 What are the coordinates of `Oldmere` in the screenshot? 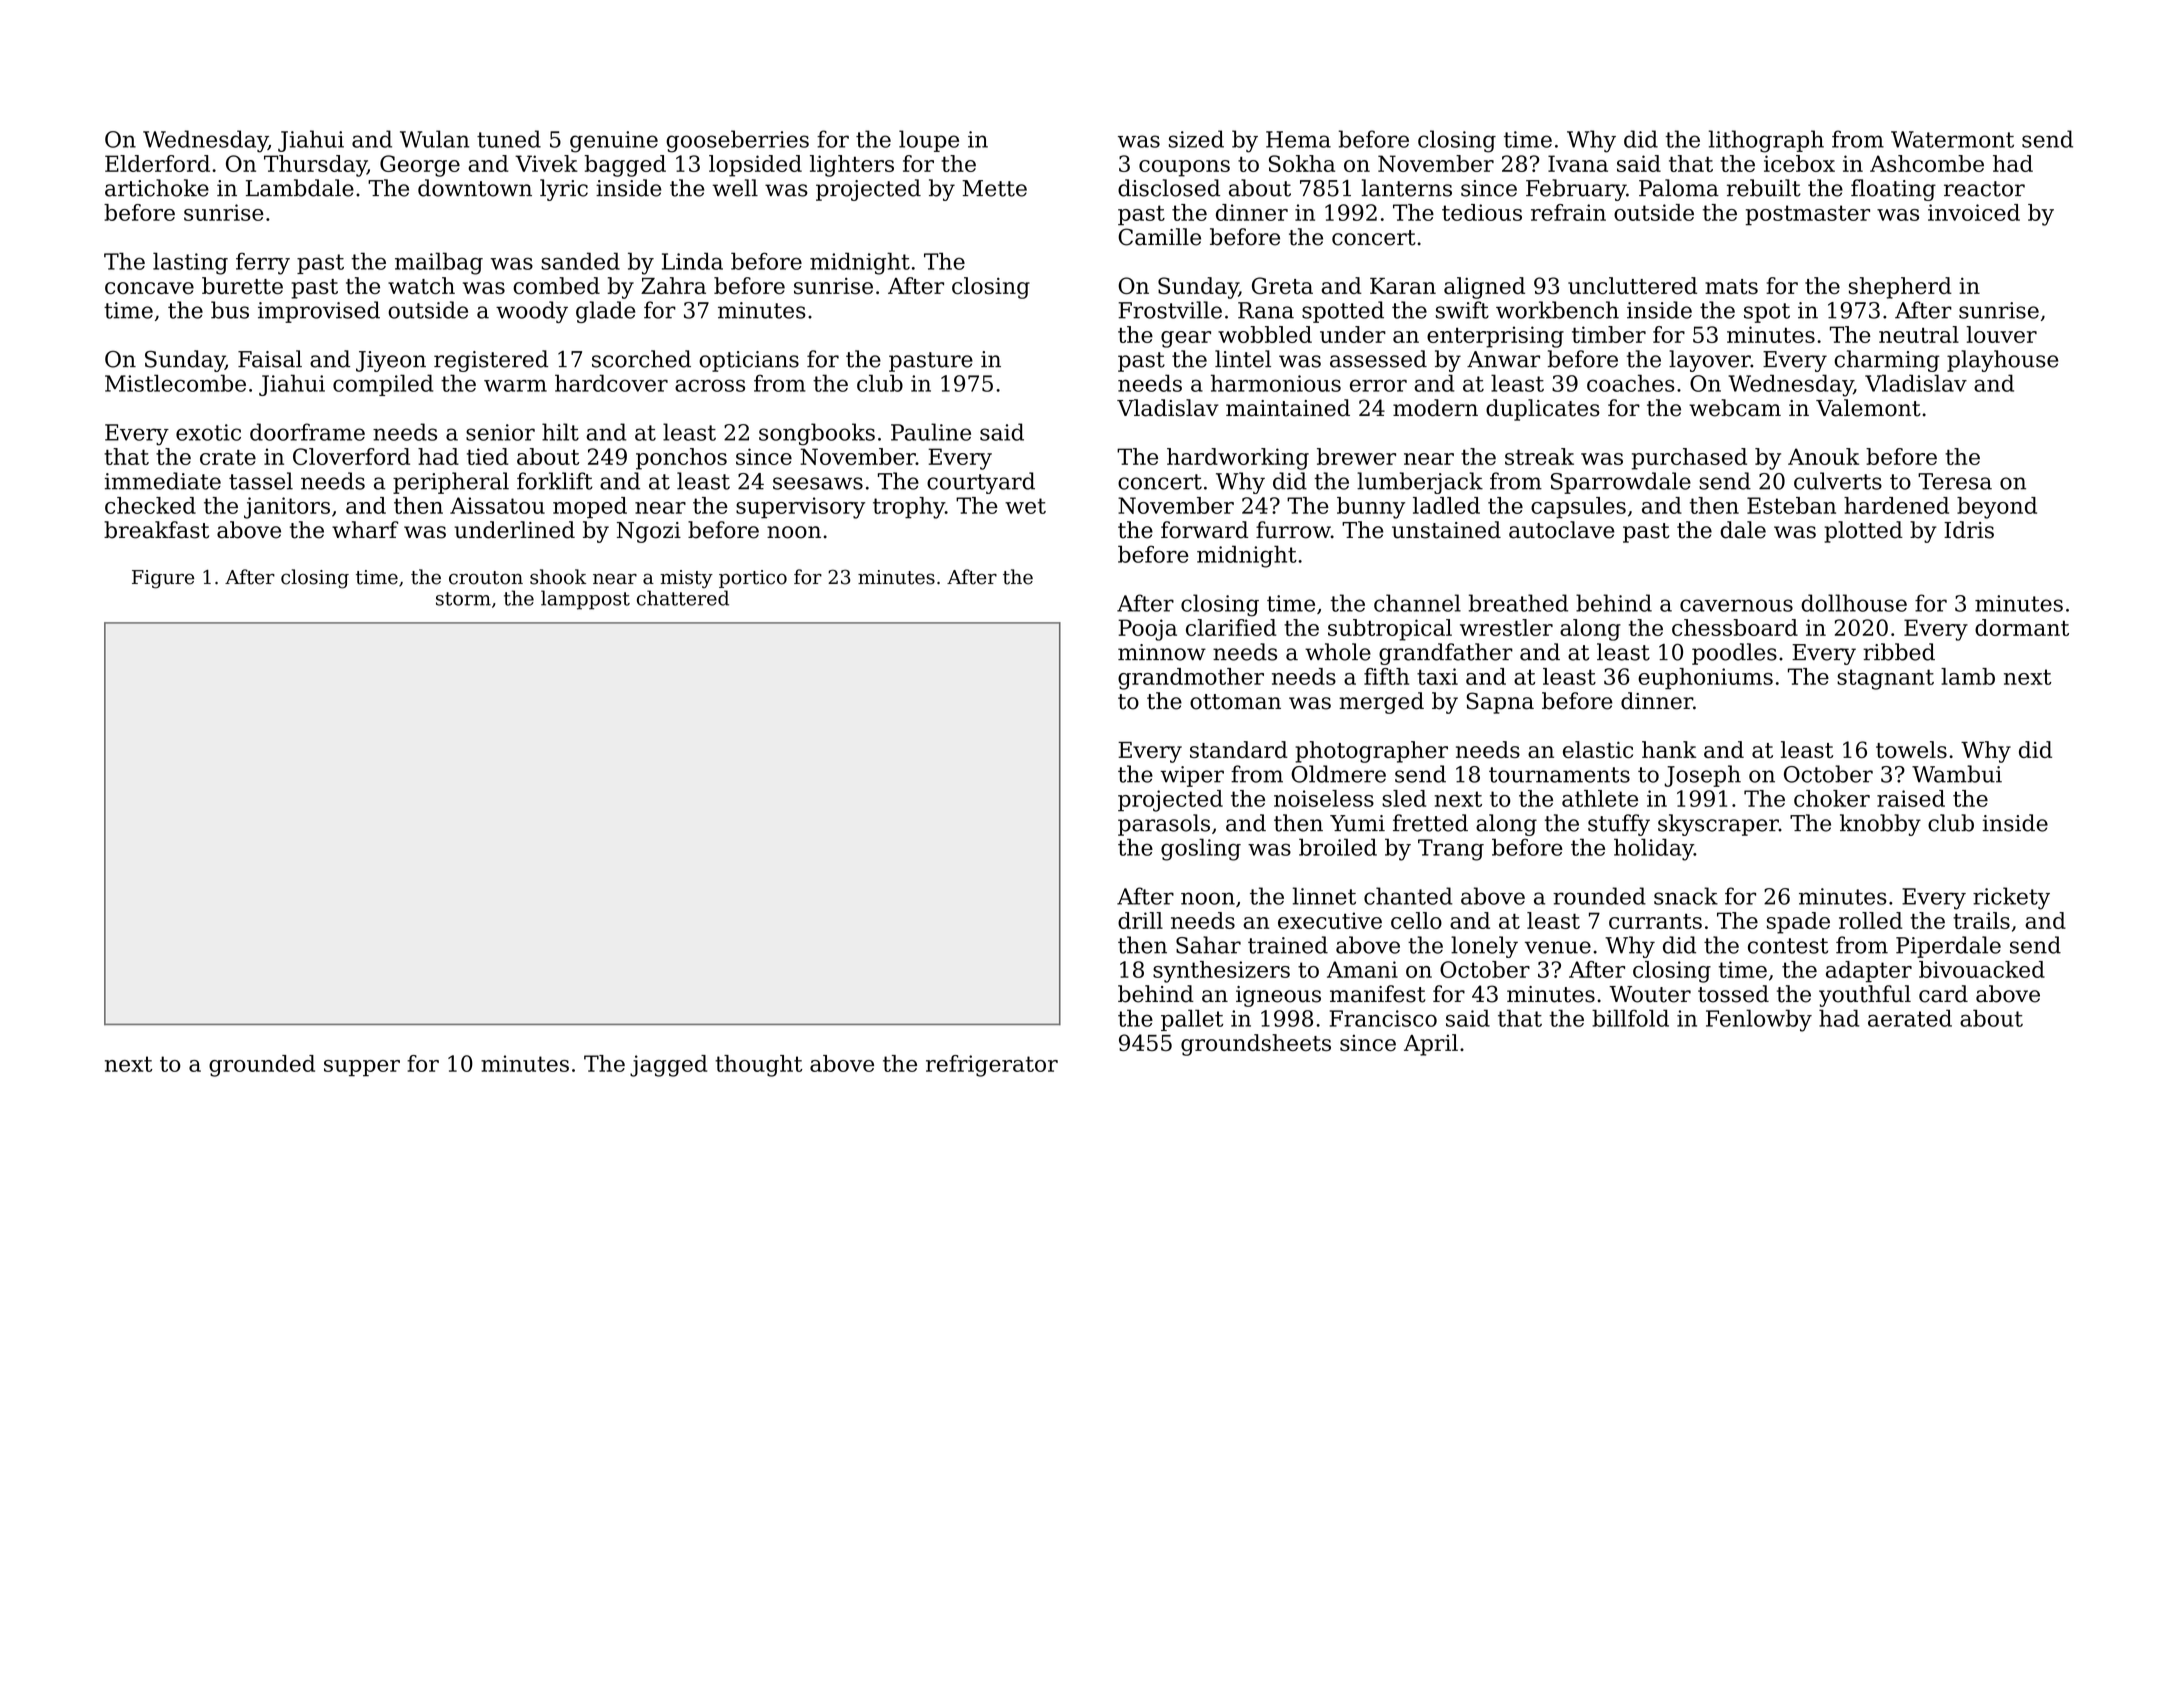 It's located at (1338, 774).
